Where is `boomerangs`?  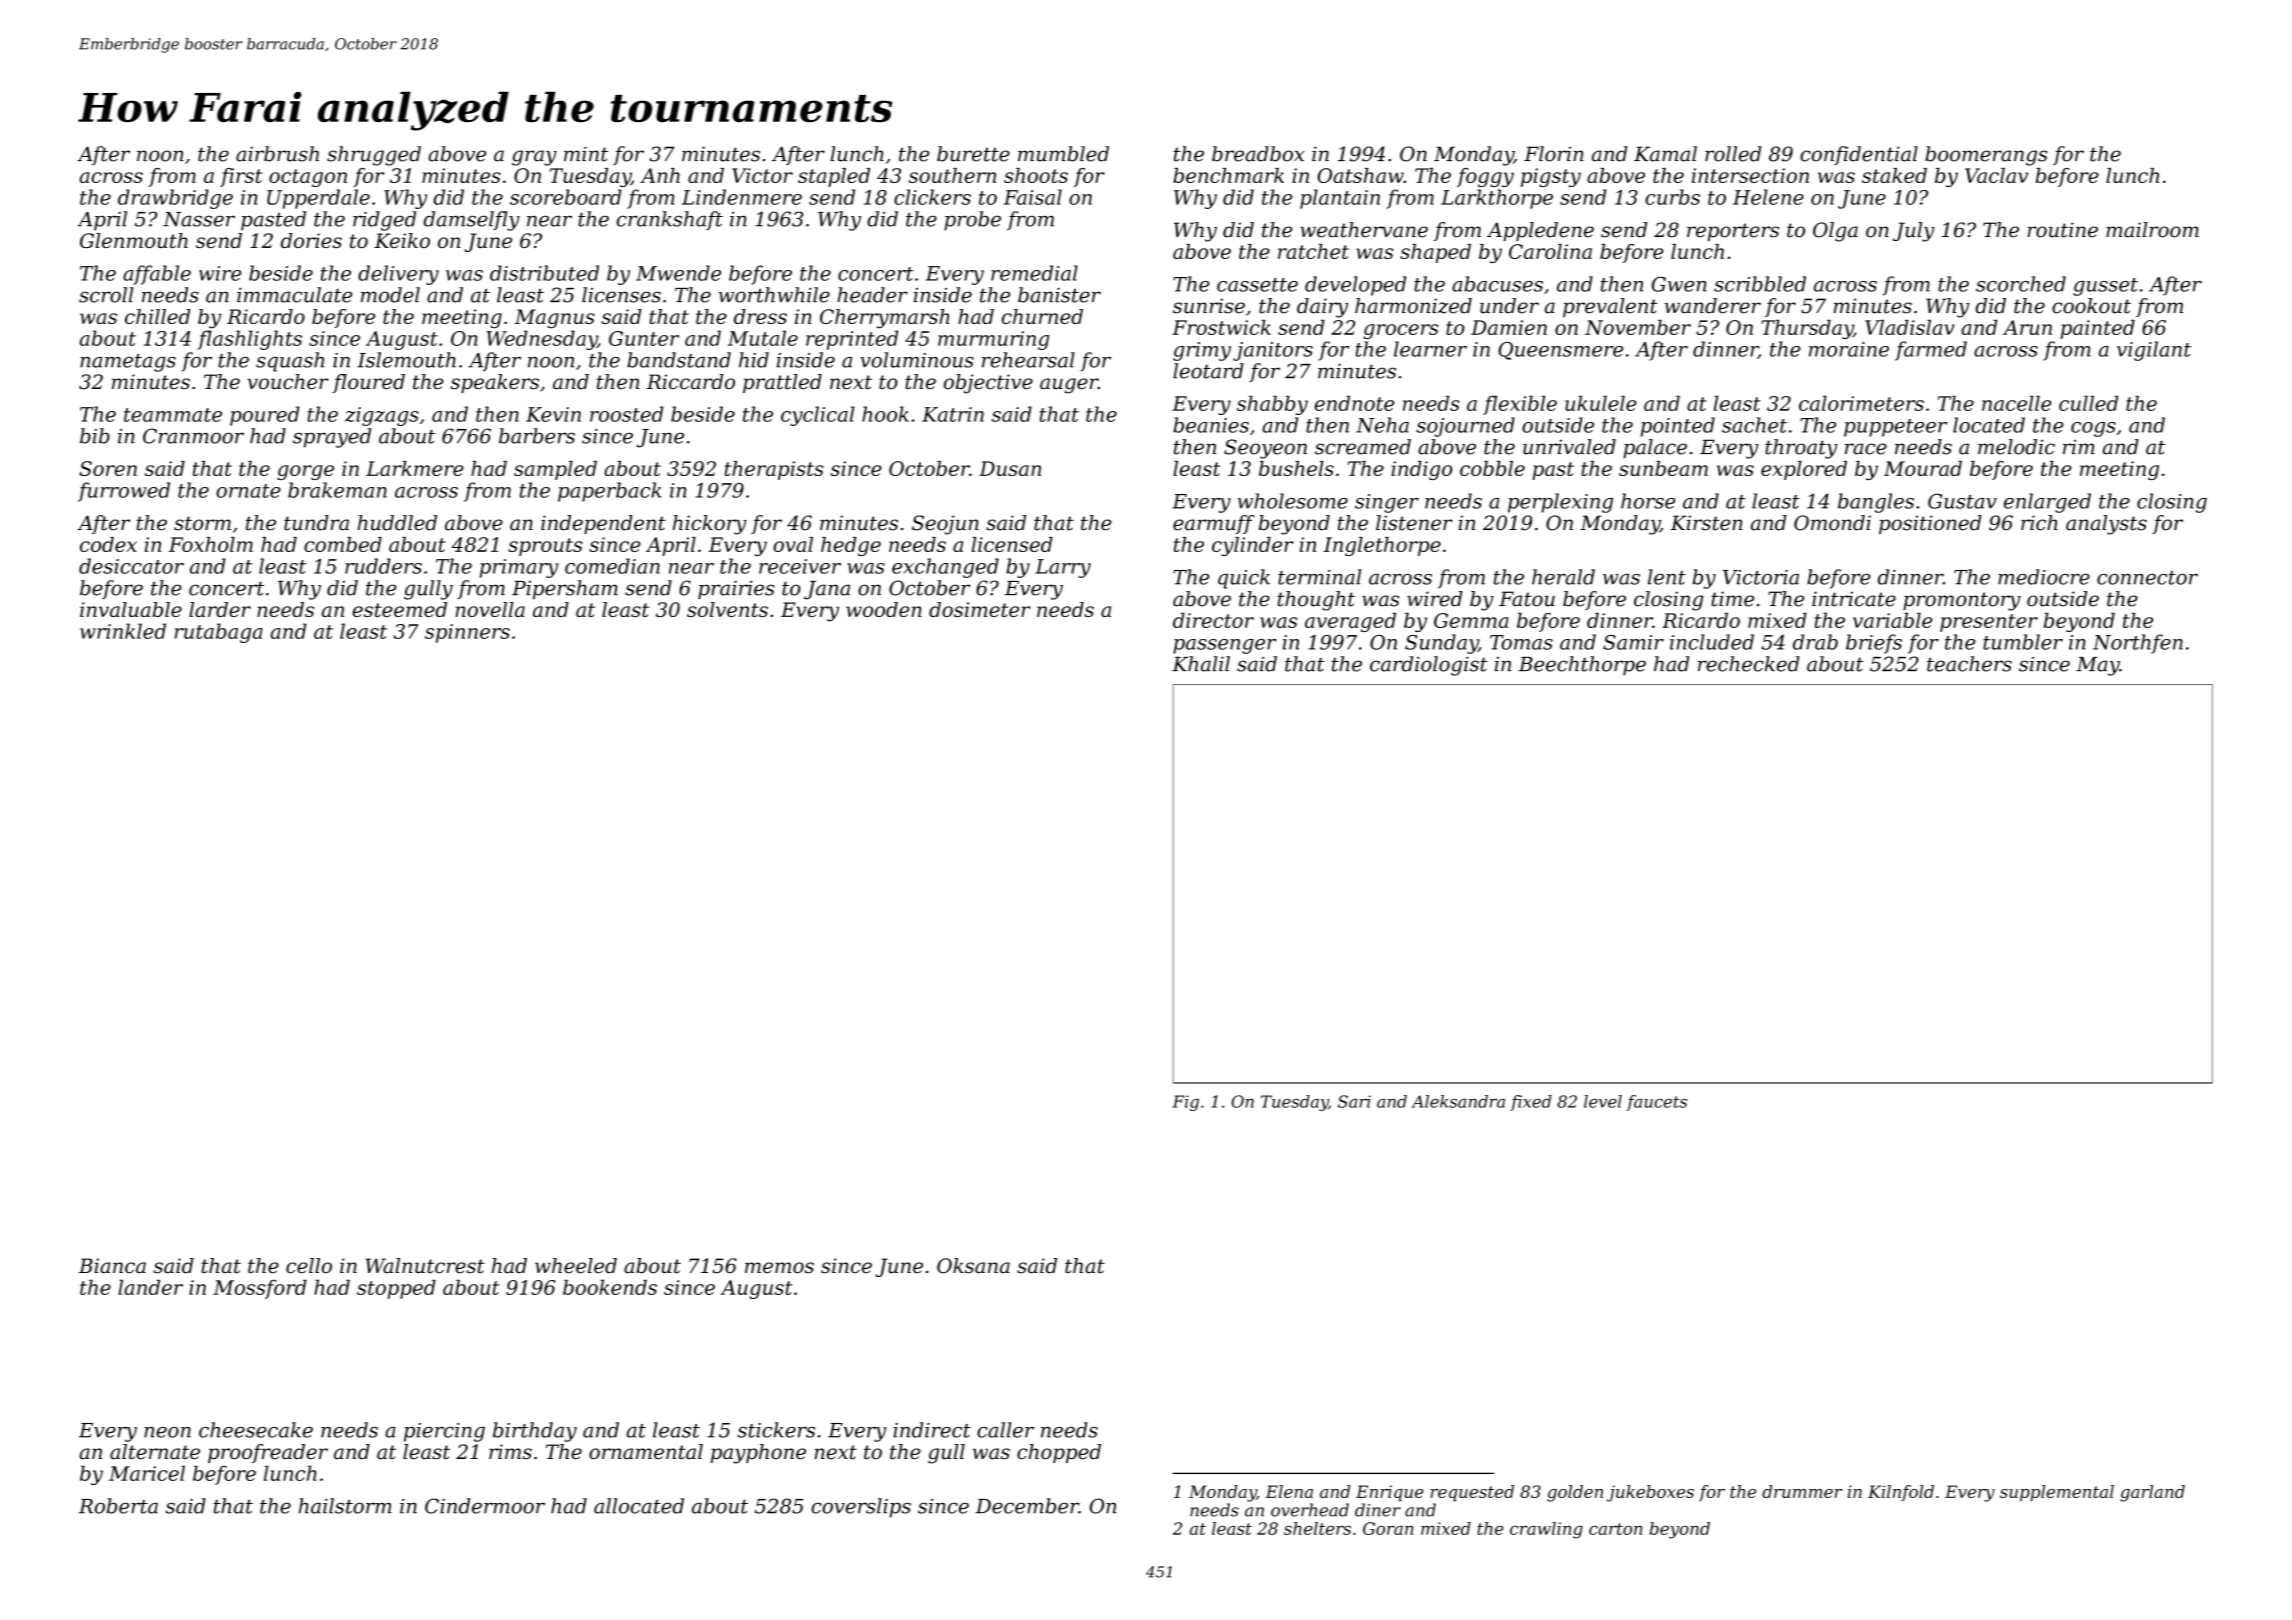
boomerangs is located at coordinates (1986, 156).
